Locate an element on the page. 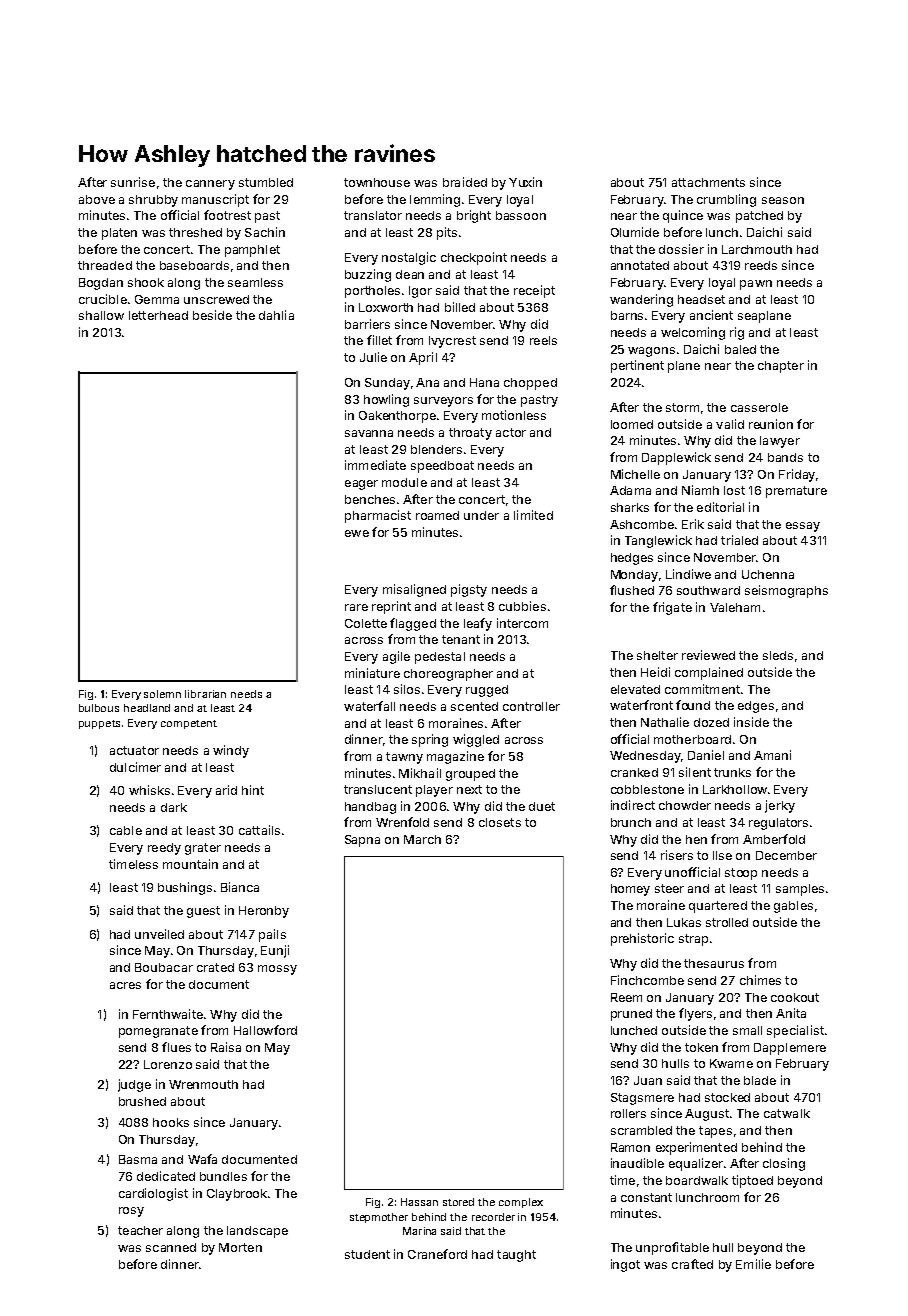 The image size is (908, 1316). shallow is located at coordinates (101, 315).
